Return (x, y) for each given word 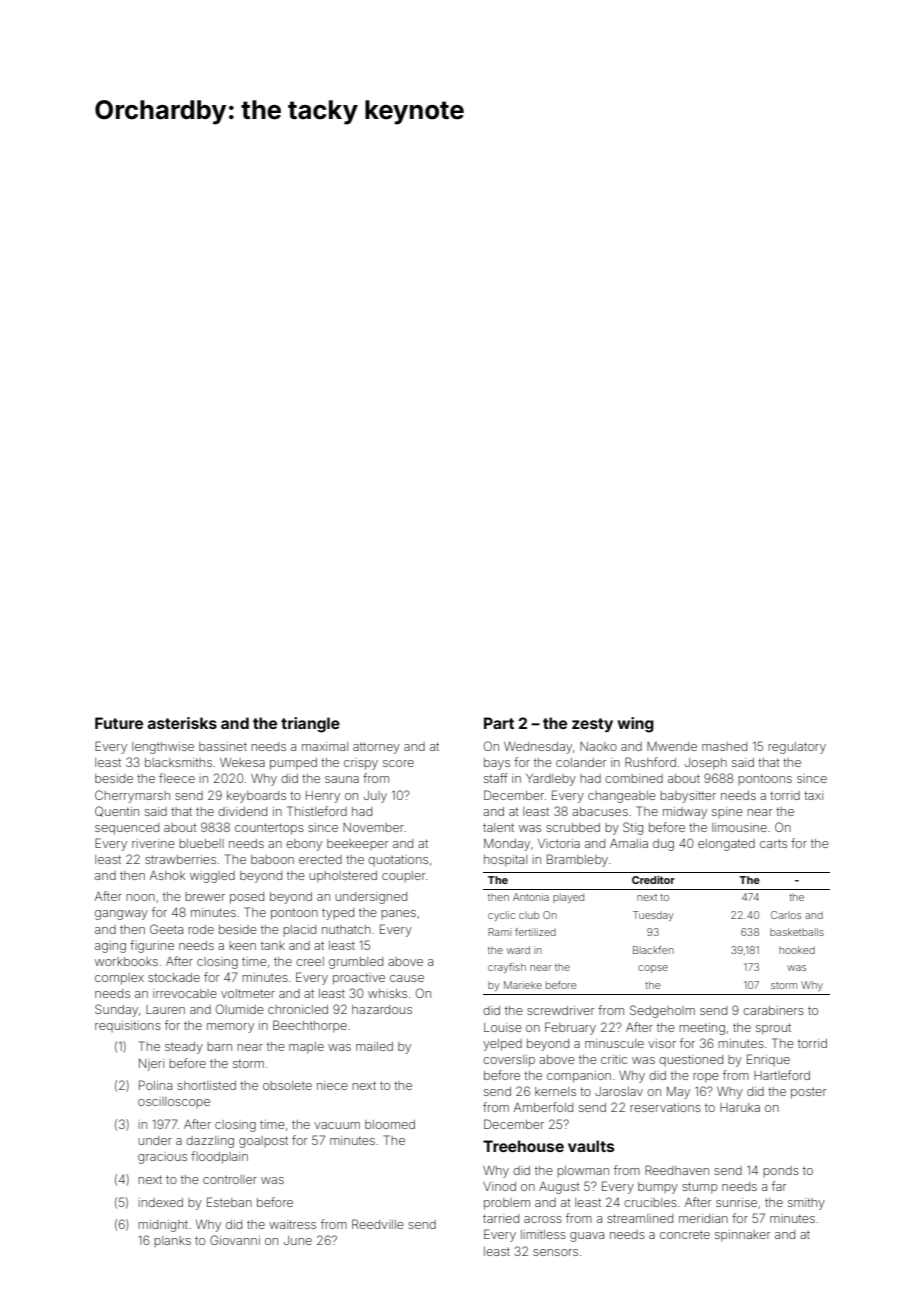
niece (332, 1085)
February (570, 1028)
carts (773, 843)
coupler (403, 876)
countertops (269, 829)
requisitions (128, 1026)
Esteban (229, 1202)
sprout (773, 1029)
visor (662, 1043)
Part (499, 723)
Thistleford (317, 811)
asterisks (182, 723)
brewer (205, 896)
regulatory (797, 748)
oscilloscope (174, 1102)
